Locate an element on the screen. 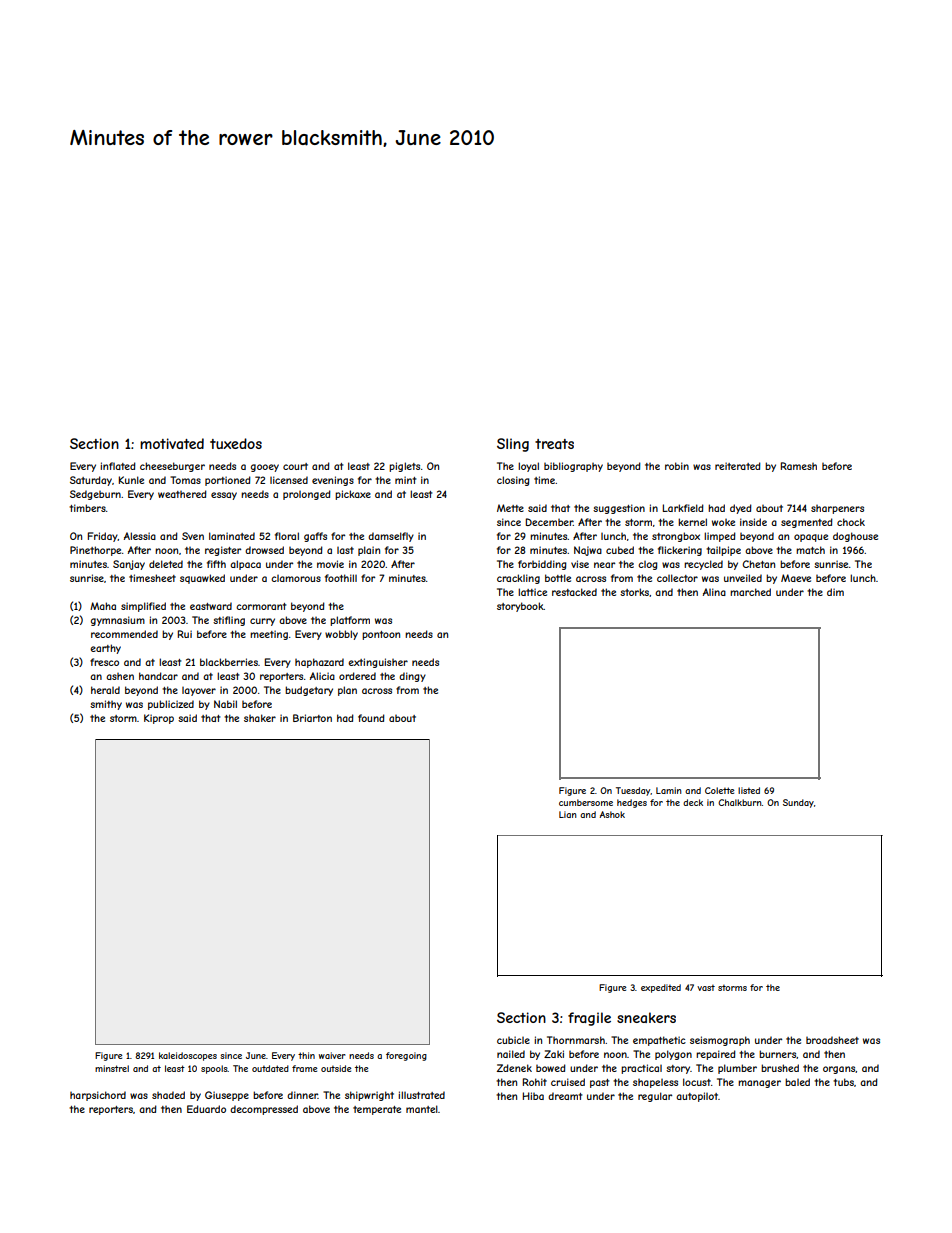 The height and width of the screenshot is (1233, 952). Ramesh is located at coordinates (799, 466).
